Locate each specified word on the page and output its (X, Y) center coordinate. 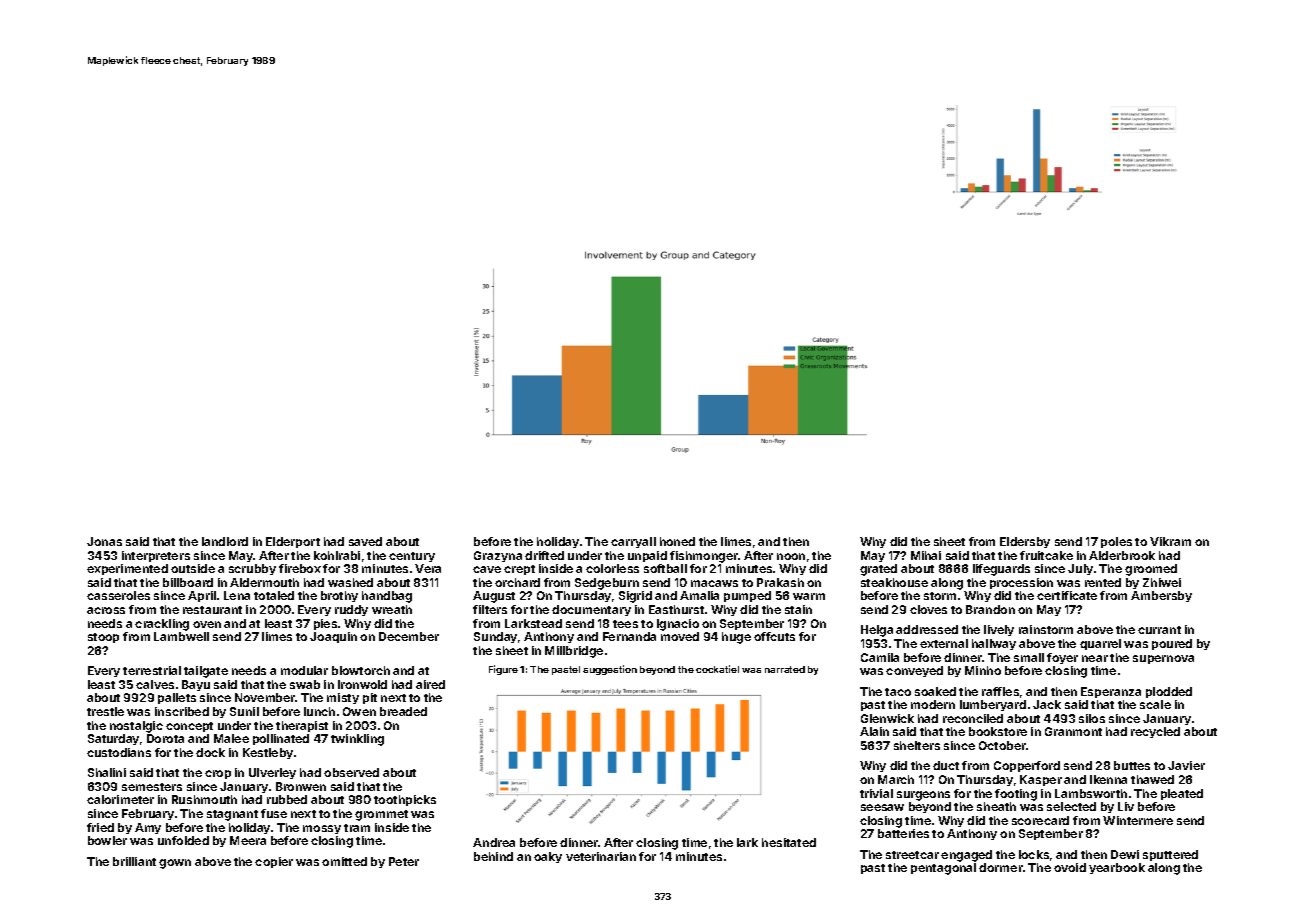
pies (325, 624)
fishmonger (704, 557)
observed (351, 772)
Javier (1186, 765)
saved (365, 541)
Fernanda (629, 636)
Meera (248, 840)
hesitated (789, 842)
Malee (231, 738)
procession (1021, 583)
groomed (1151, 570)
